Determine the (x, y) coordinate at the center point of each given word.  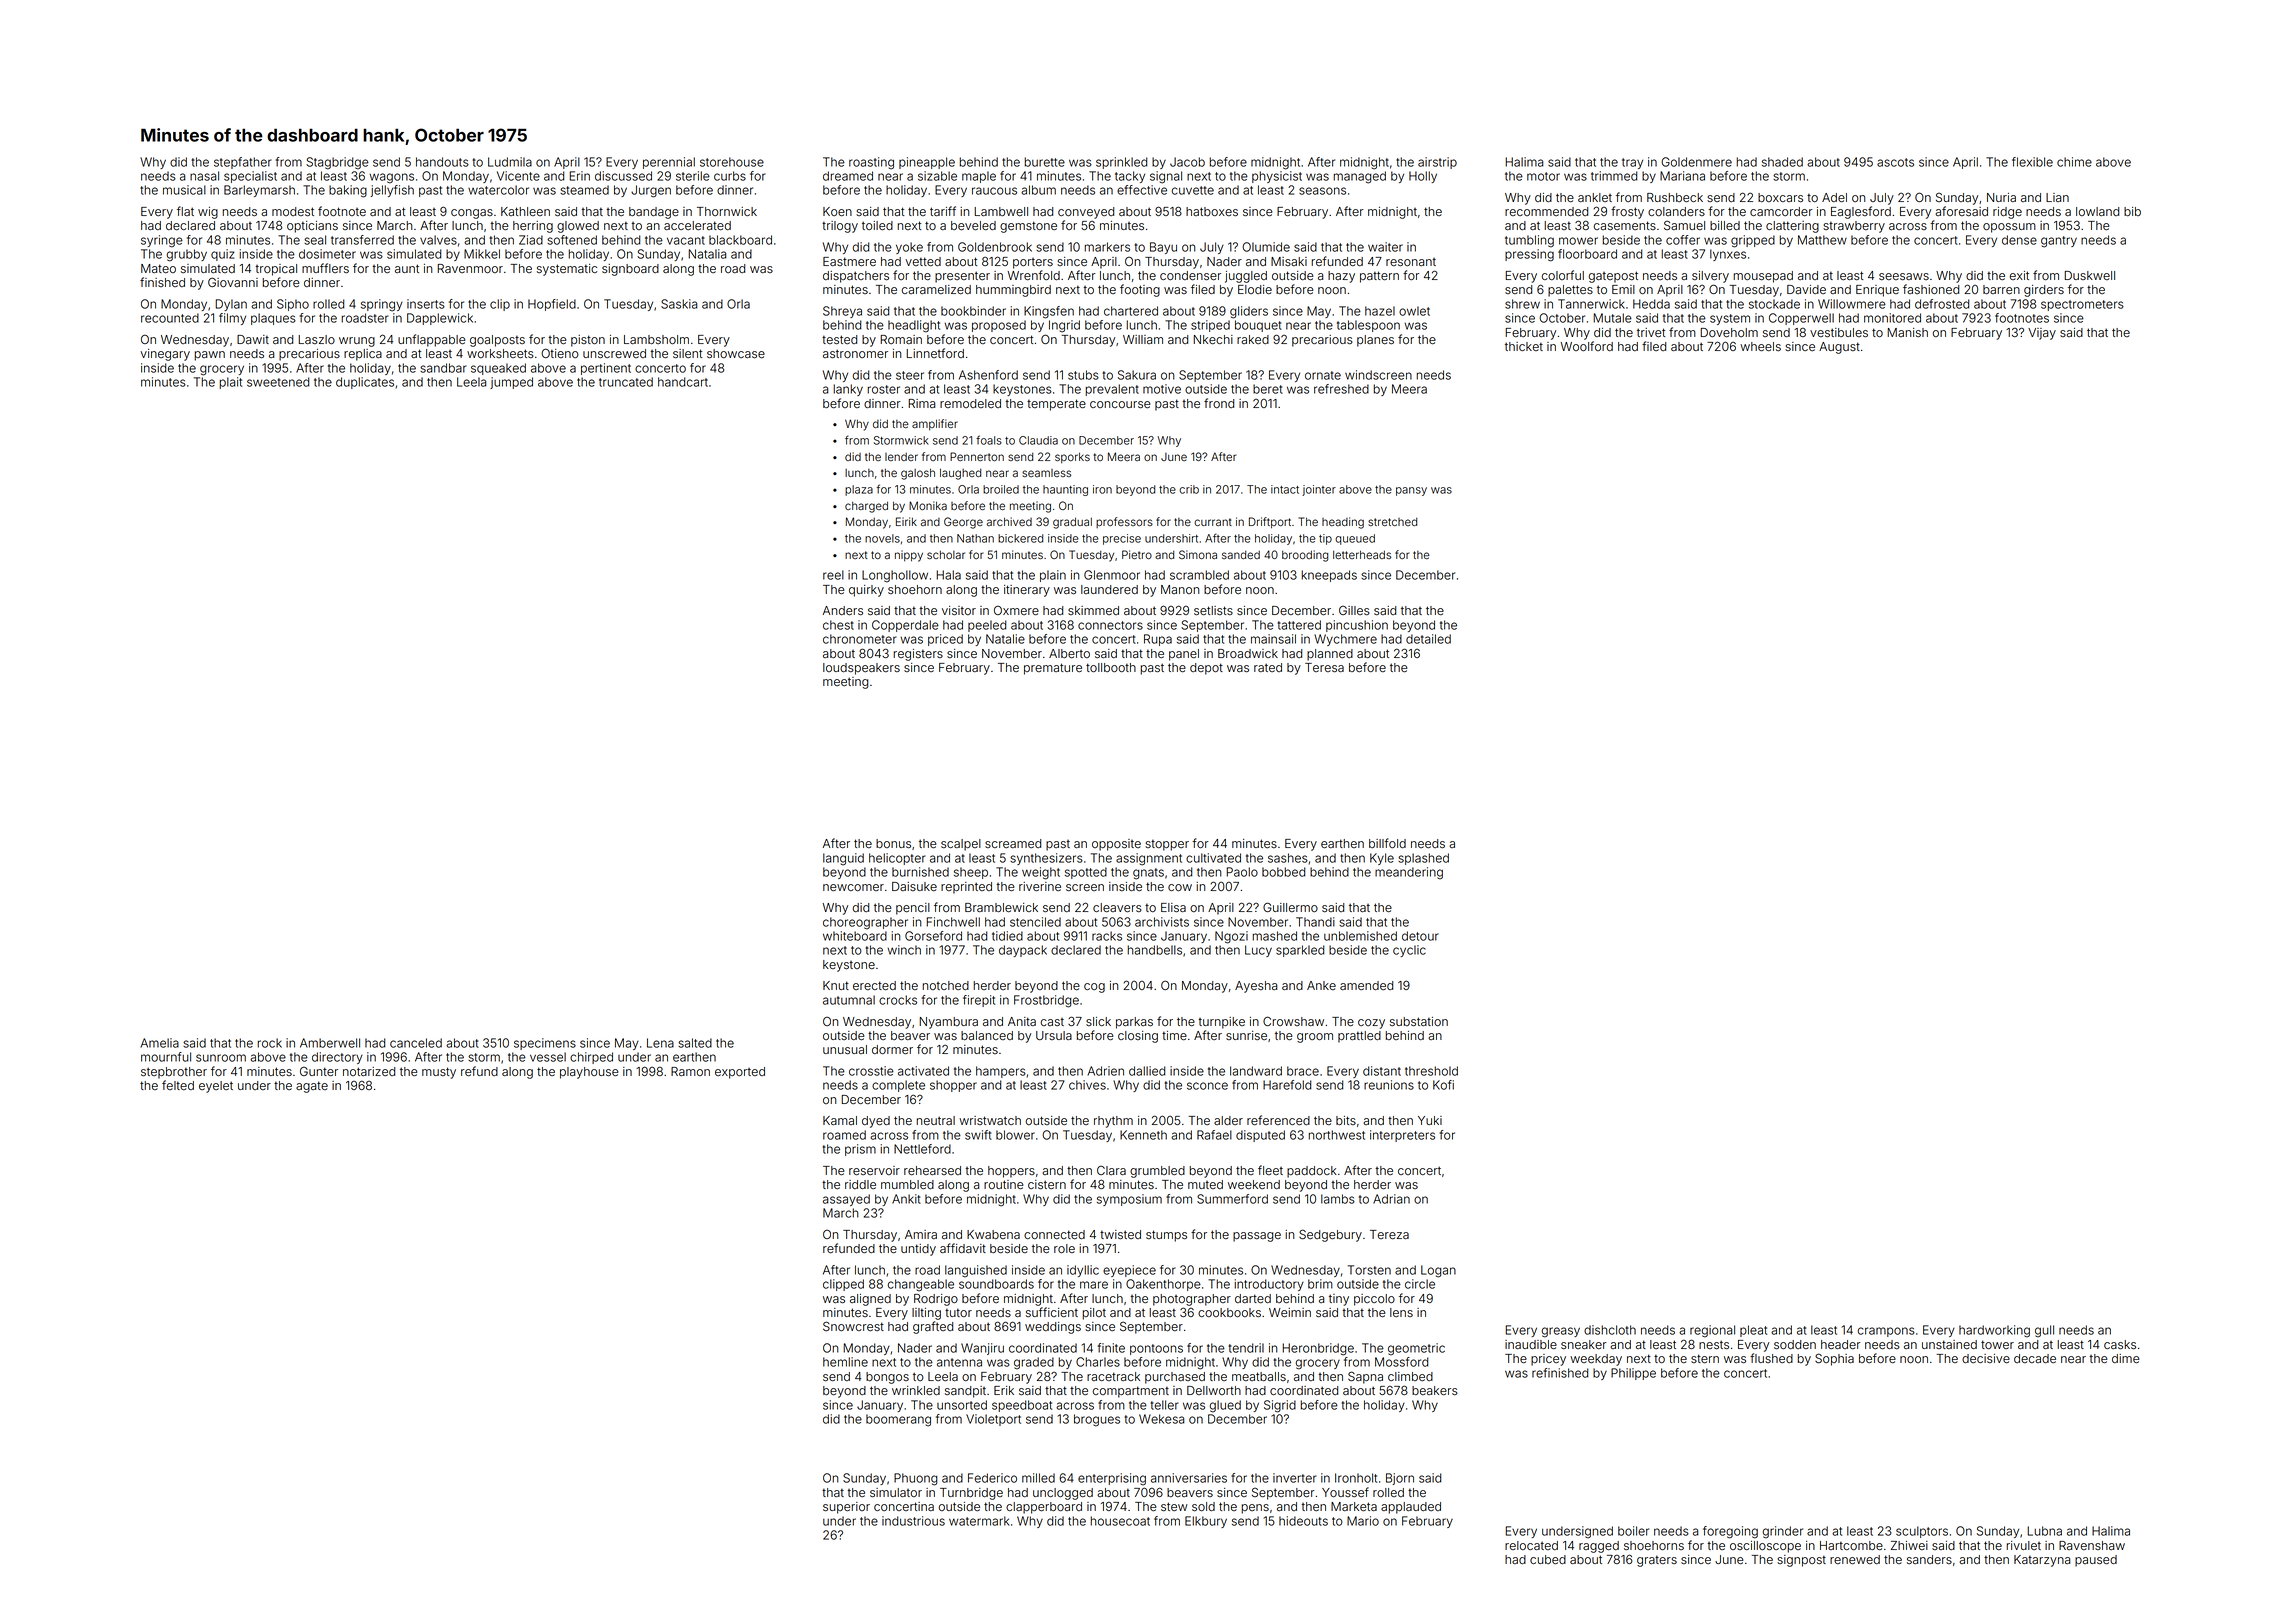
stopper (1167, 845)
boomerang (898, 1420)
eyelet (216, 1087)
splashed (1423, 859)
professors (1124, 522)
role (1064, 1249)
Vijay (2042, 334)
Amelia (159, 1043)
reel (833, 575)
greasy (1561, 1332)
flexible (2032, 162)
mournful (166, 1057)
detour (1420, 936)
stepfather (243, 163)
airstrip (1437, 163)
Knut (836, 985)
